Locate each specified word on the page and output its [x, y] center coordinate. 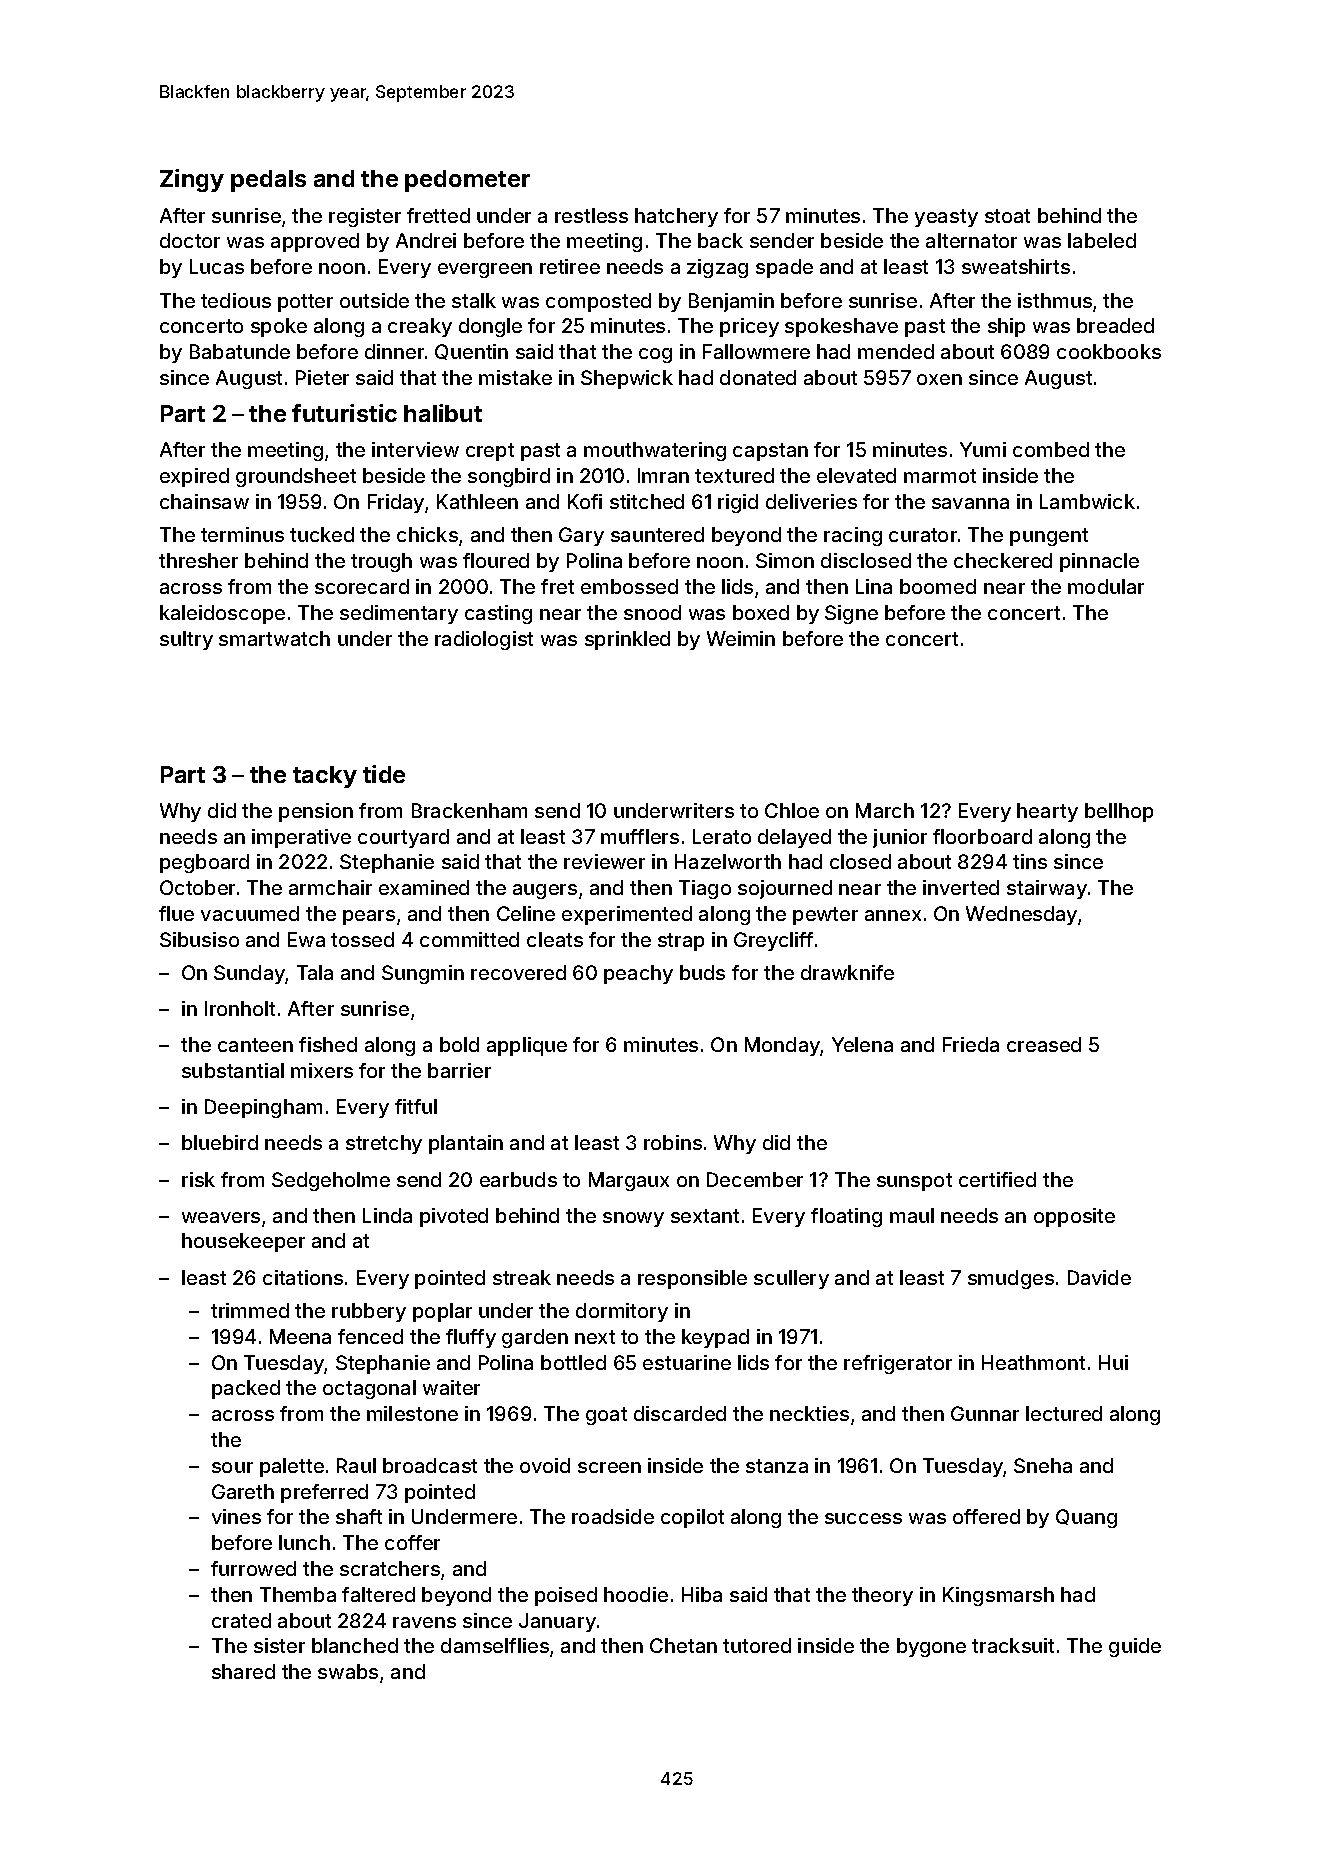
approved [315, 242]
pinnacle [1099, 562]
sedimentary [399, 614]
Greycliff [773, 941]
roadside [613, 1516]
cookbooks [1109, 351]
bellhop [1119, 812]
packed [246, 1389]
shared [243, 1671]
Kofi [585, 501]
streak [522, 1277]
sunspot [914, 1182]
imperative [301, 838]
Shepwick [627, 379]
